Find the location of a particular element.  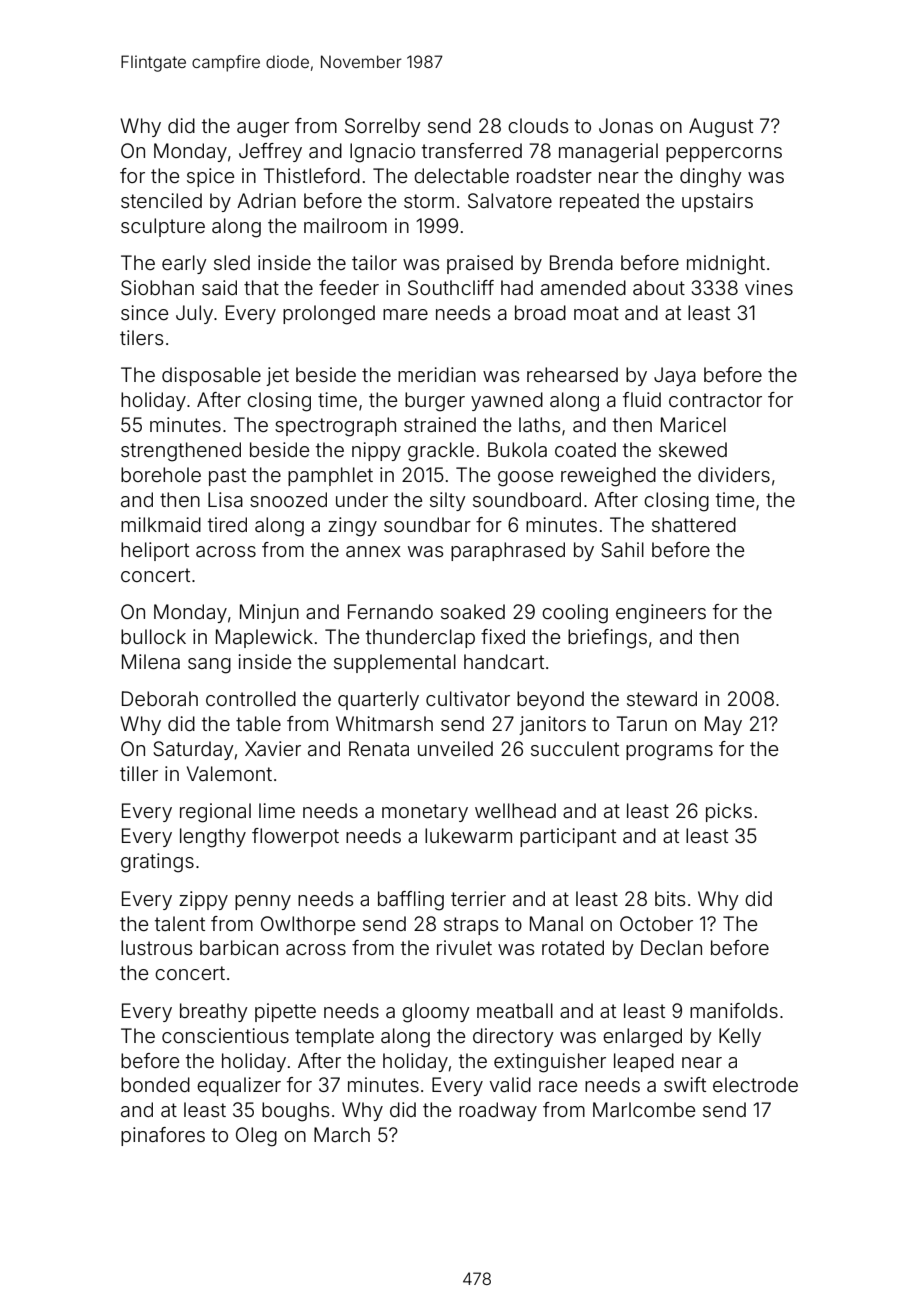

conscientious is located at coordinates (225, 1035).
